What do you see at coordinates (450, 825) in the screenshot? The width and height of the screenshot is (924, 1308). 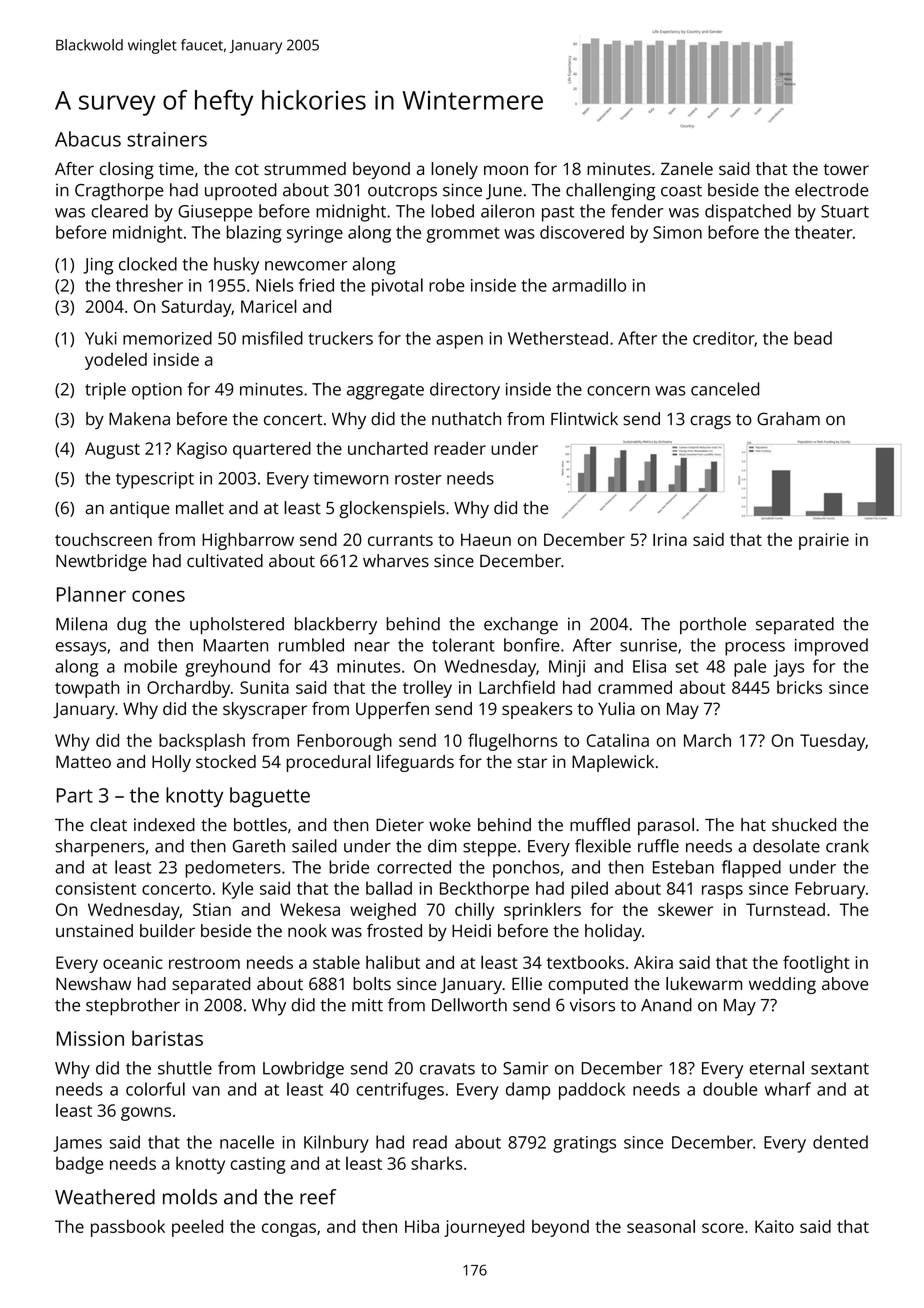 I see `woke` at bounding box center [450, 825].
